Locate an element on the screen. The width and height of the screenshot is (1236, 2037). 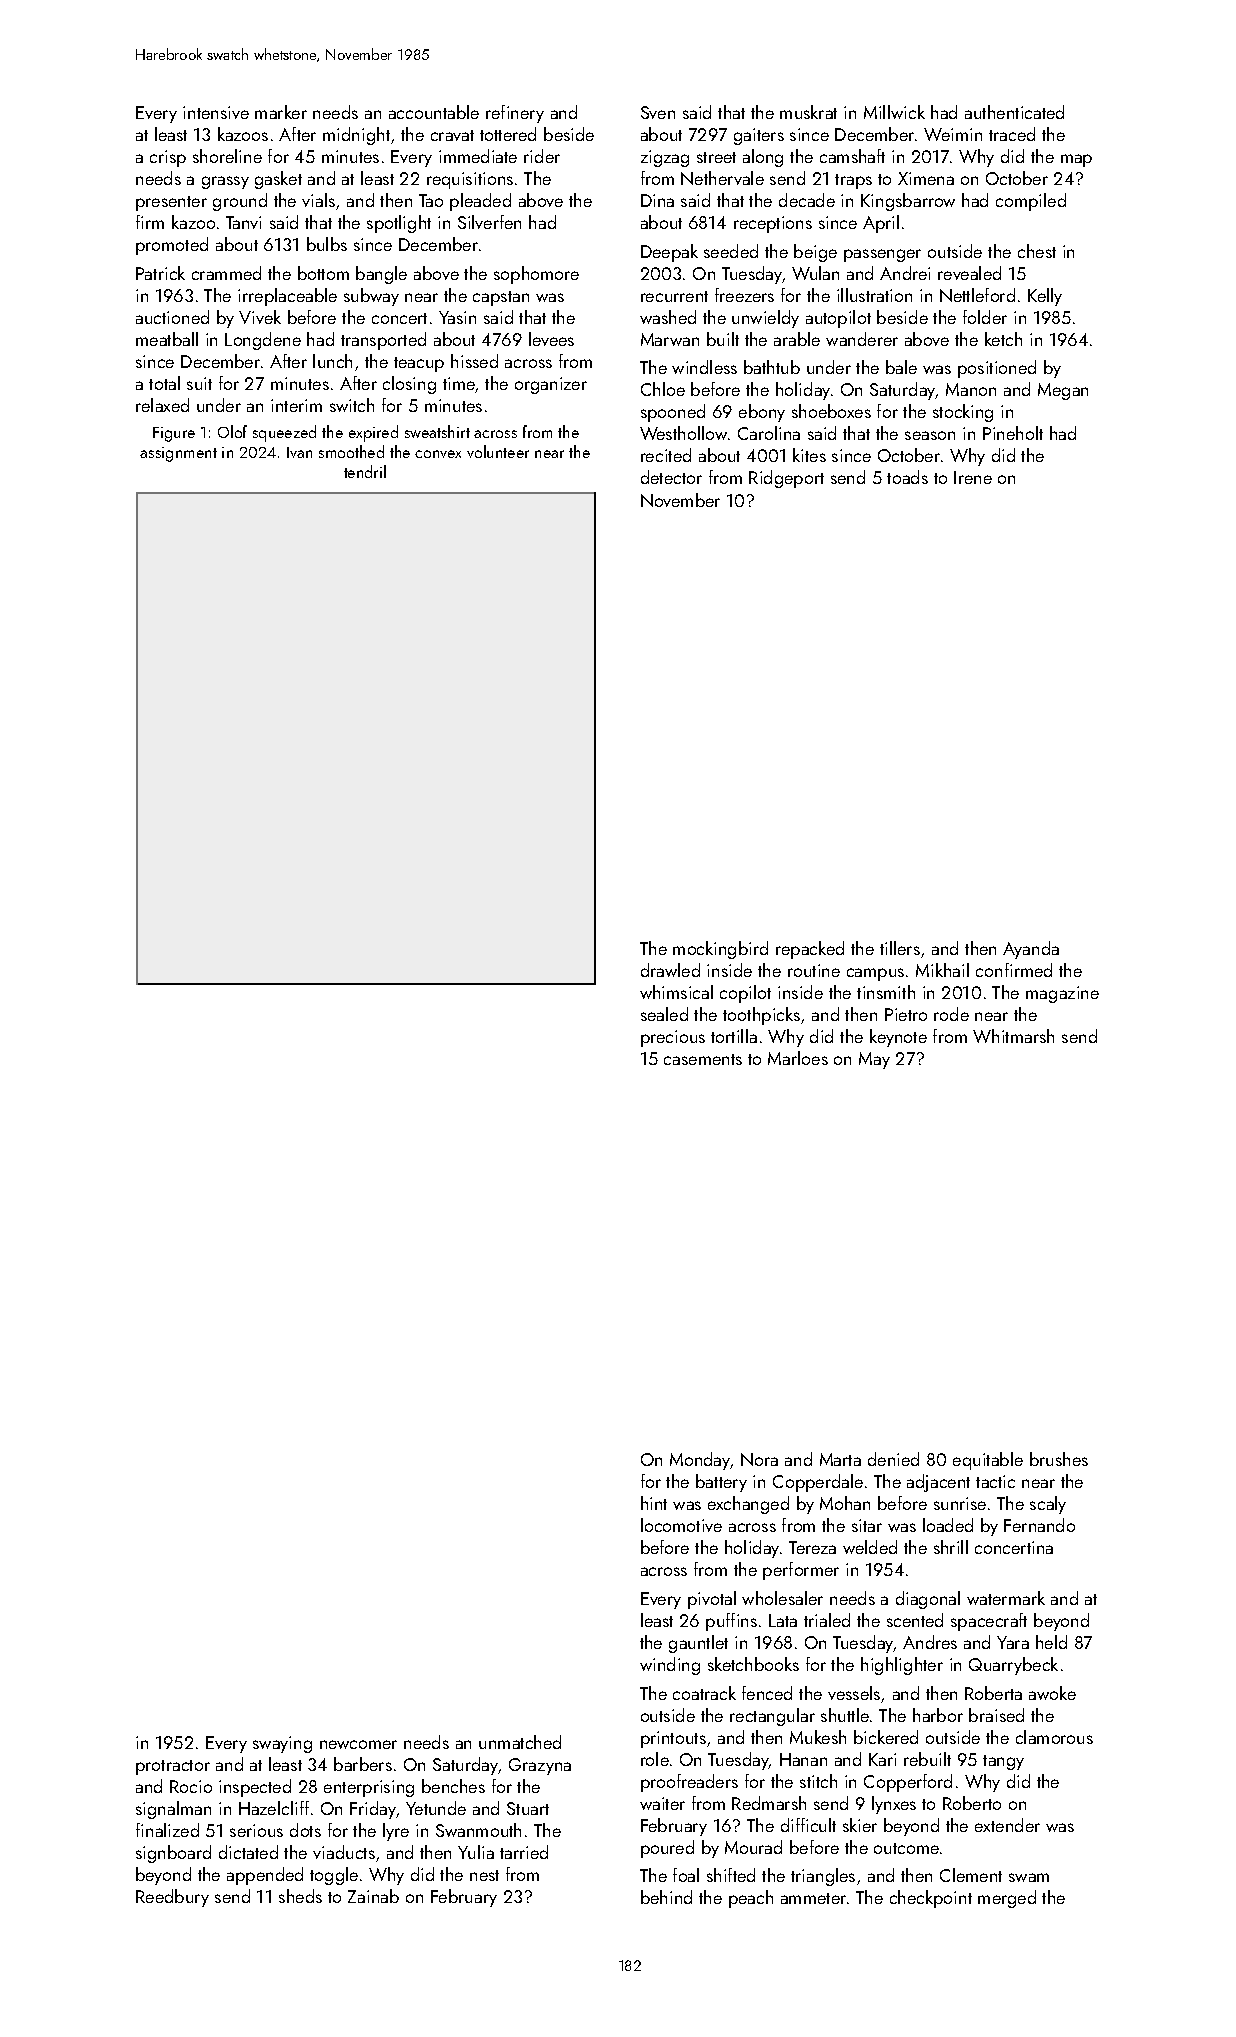
clamorous is located at coordinates (1054, 1737).
